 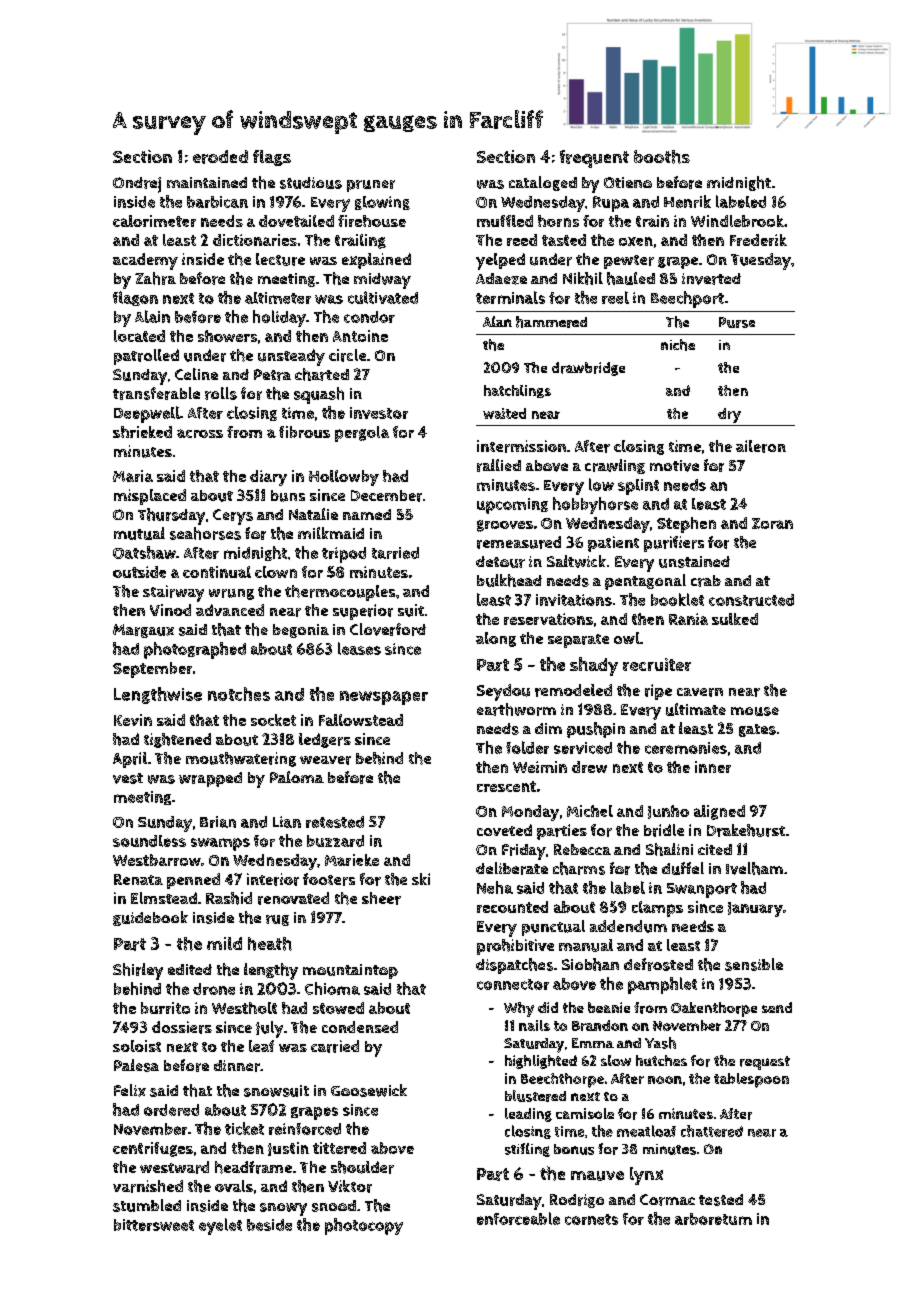 What do you see at coordinates (369, 1090) in the image?
I see `Goosewick` at bounding box center [369, 1090].
